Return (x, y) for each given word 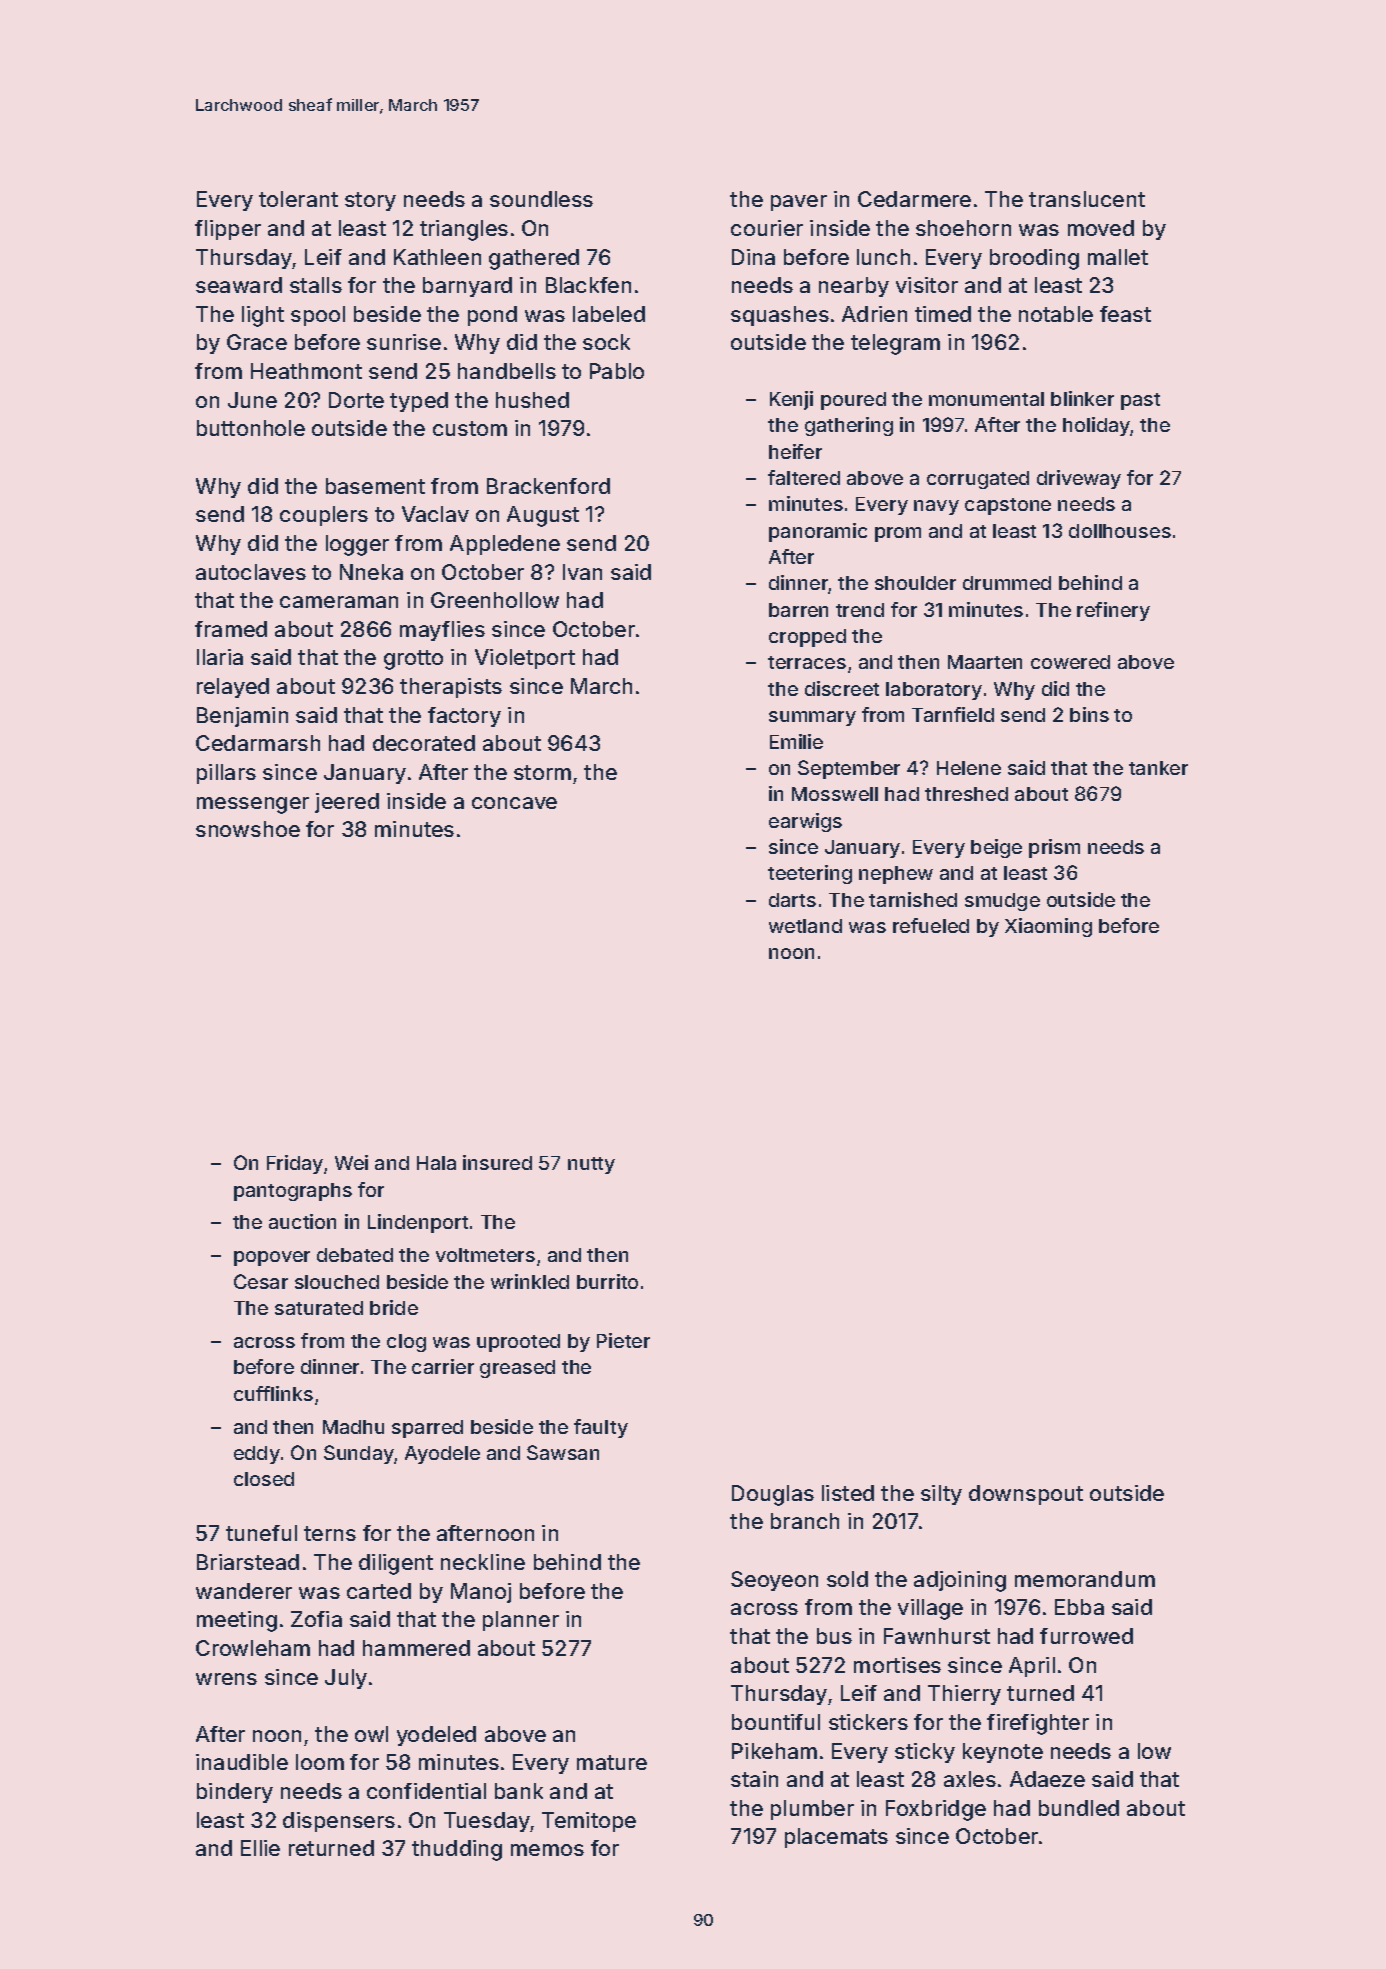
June (252, 400)
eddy (257, 1455)
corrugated (978, 480)
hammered (416, 1648)
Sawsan (563, 1452)
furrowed (1086, 1636)
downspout (1026, 1495)
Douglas (773, 1495)
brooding (1034, 259)
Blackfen (588, 285)
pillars (226, 774)
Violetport (525, 659)
